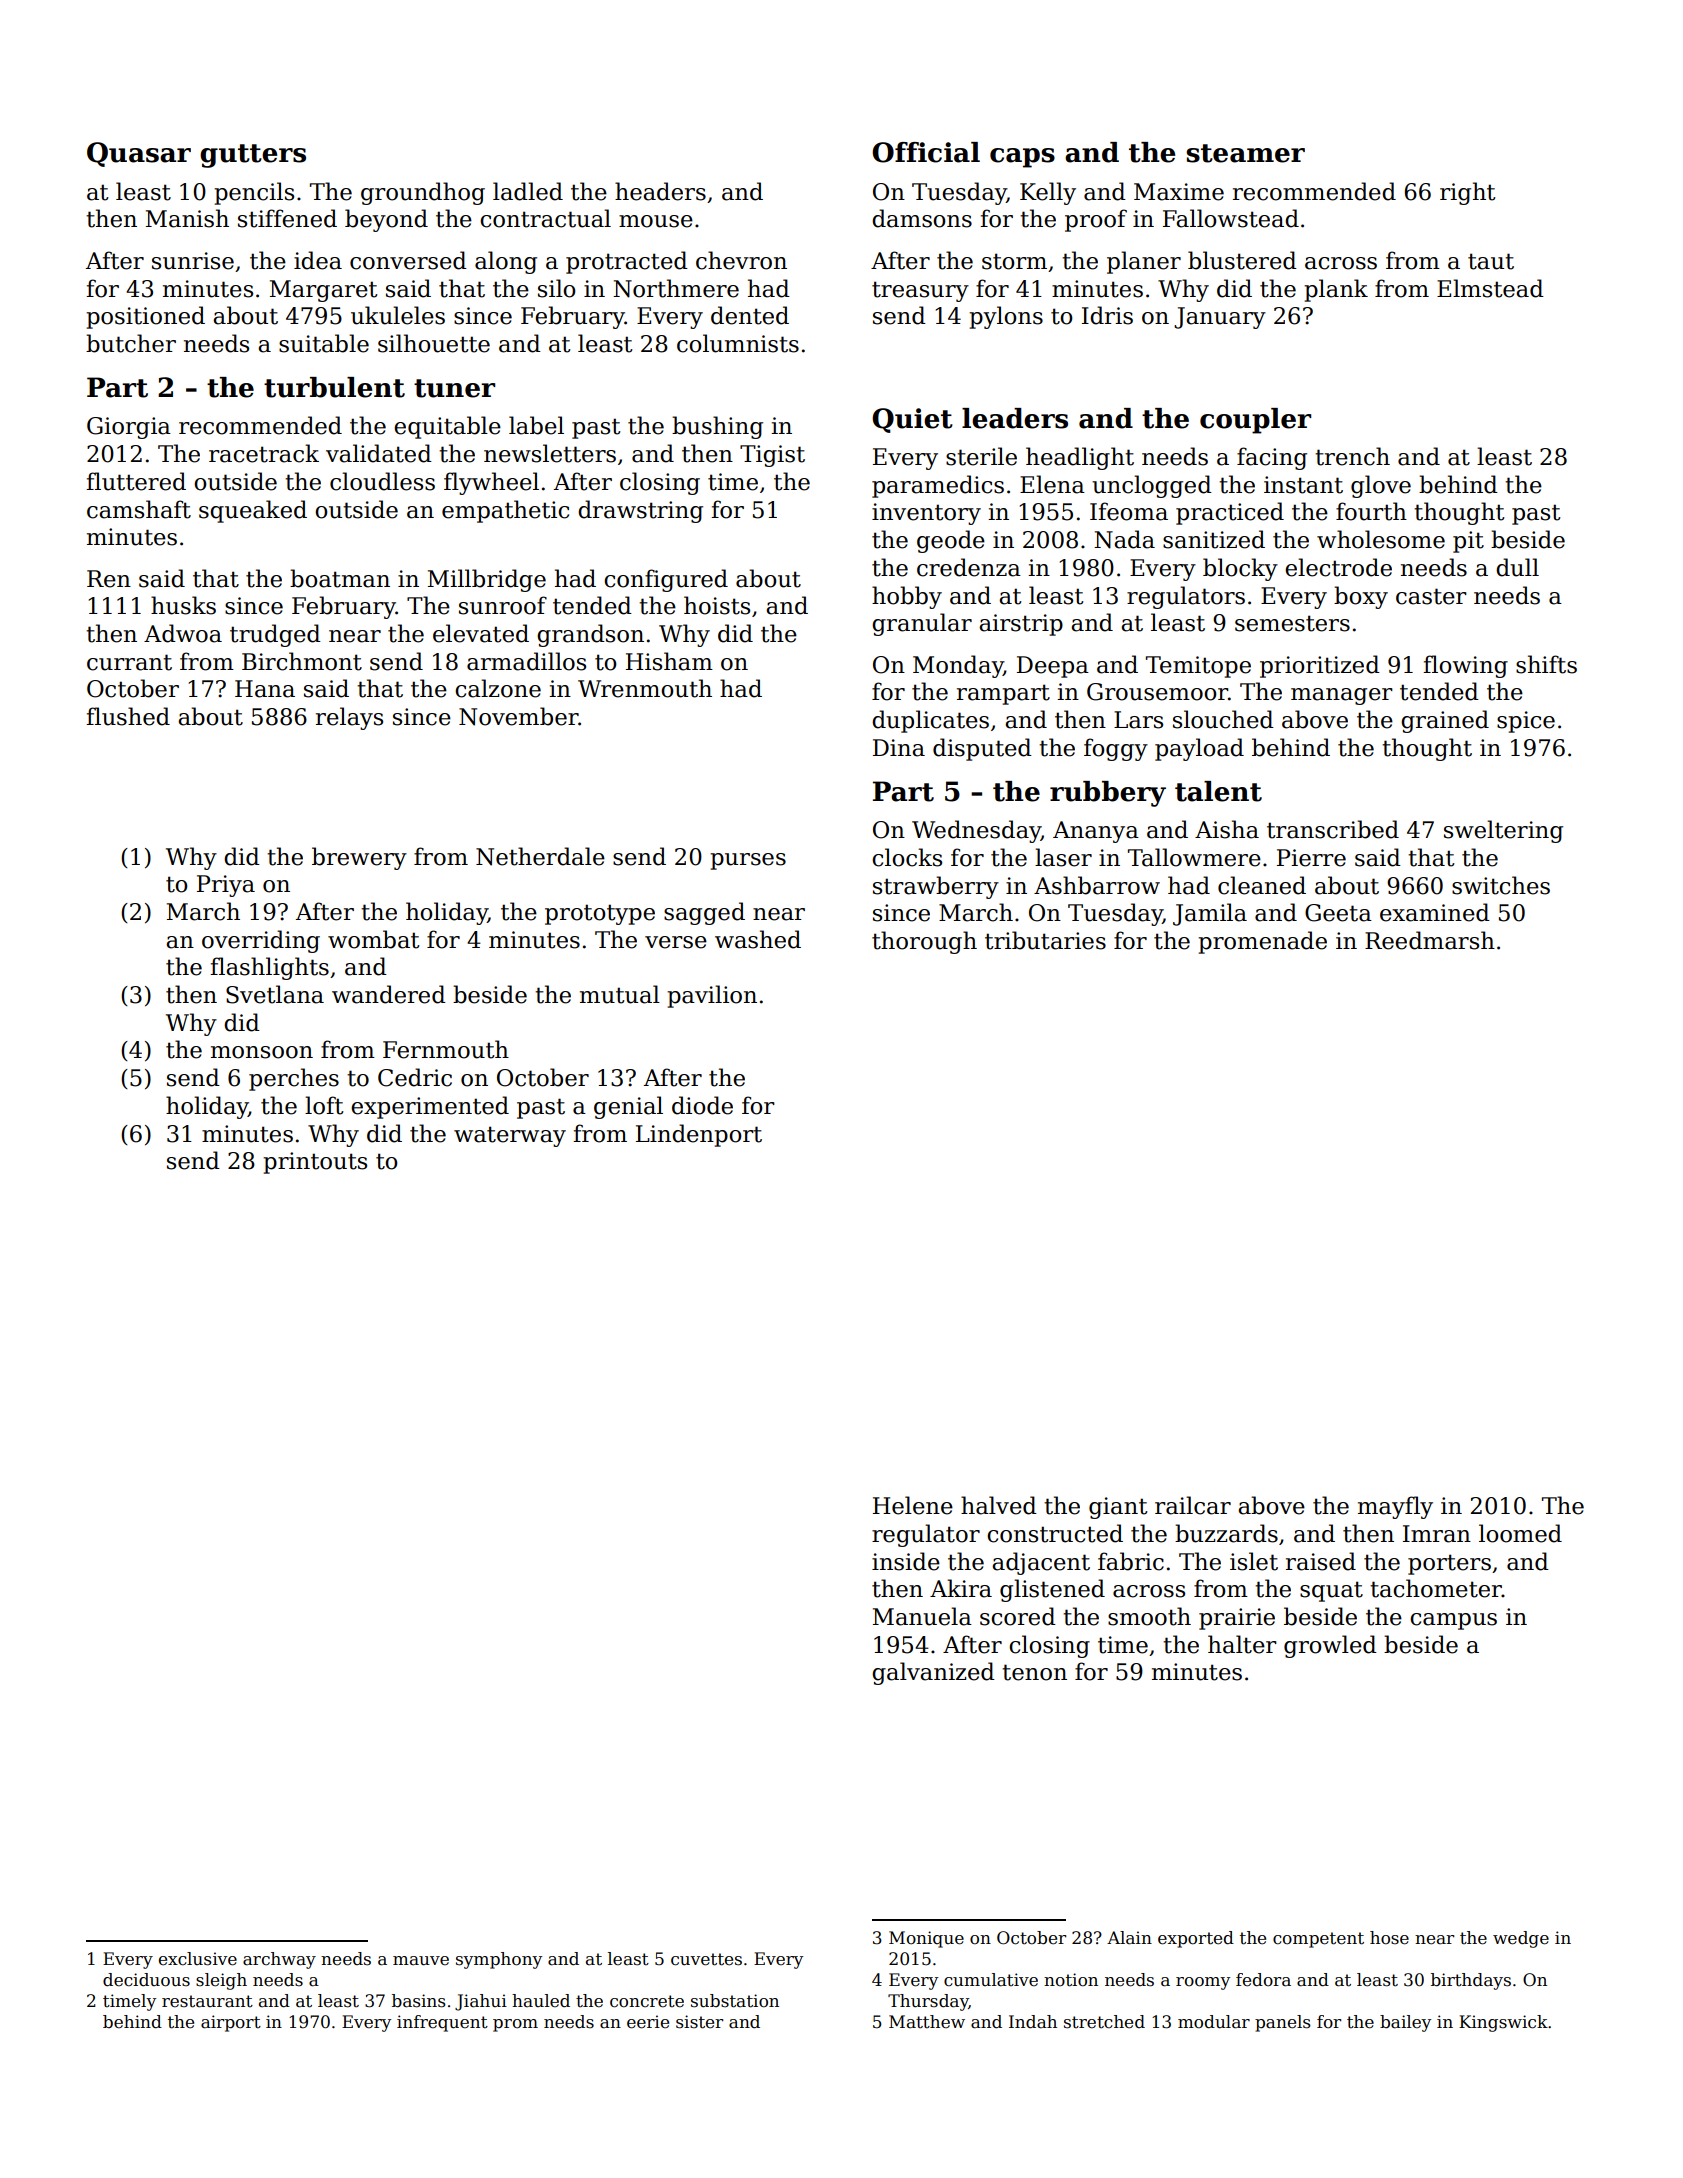 The width and height of the screenshot is (1683, 2178). Describe the element at coordinates (741, 260) in the screenshot. I see `chevron` at that location.
